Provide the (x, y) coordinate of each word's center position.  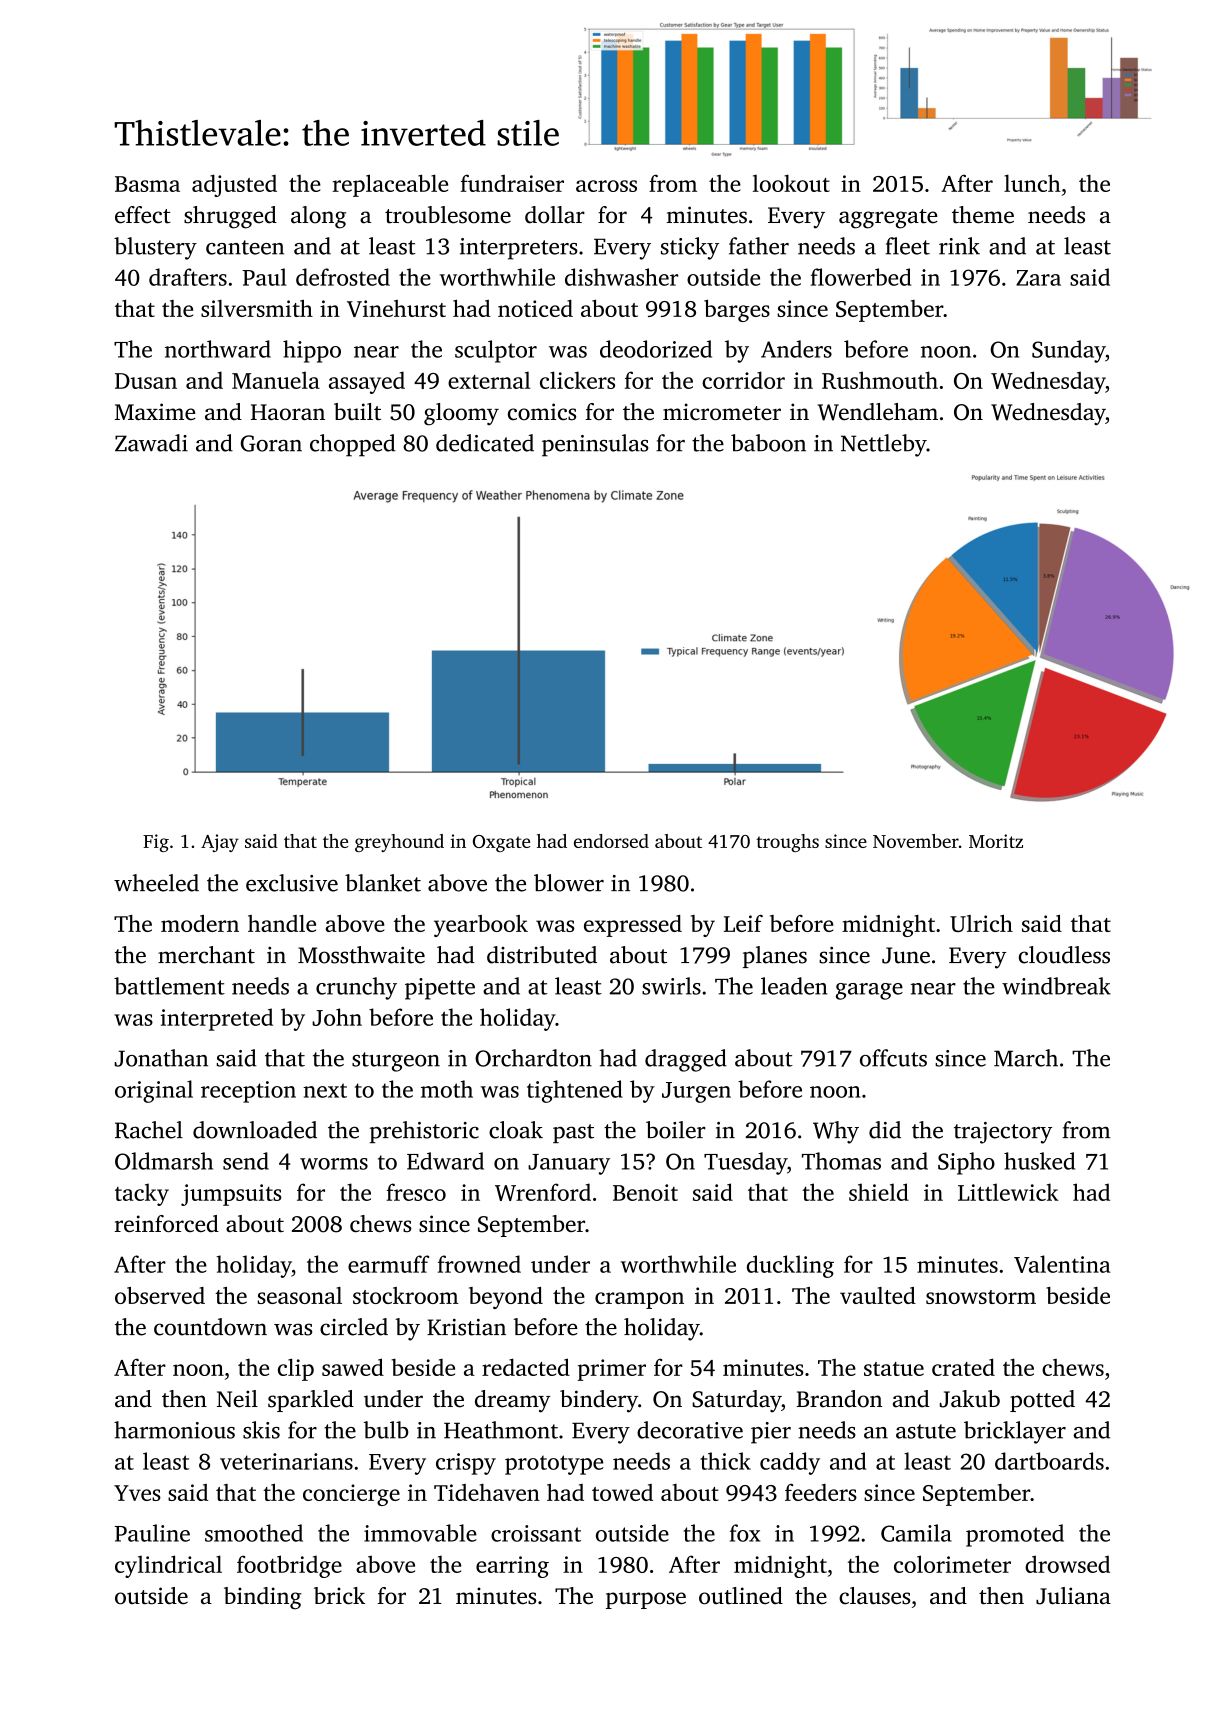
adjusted (234, 185)
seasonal (300, 1295)
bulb (386, 1430)
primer (611, 1370)
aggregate (888, 219)
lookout (791, 183)
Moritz (996, 841)
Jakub (970, 1399)
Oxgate (501, 843)
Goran (271, 443)
